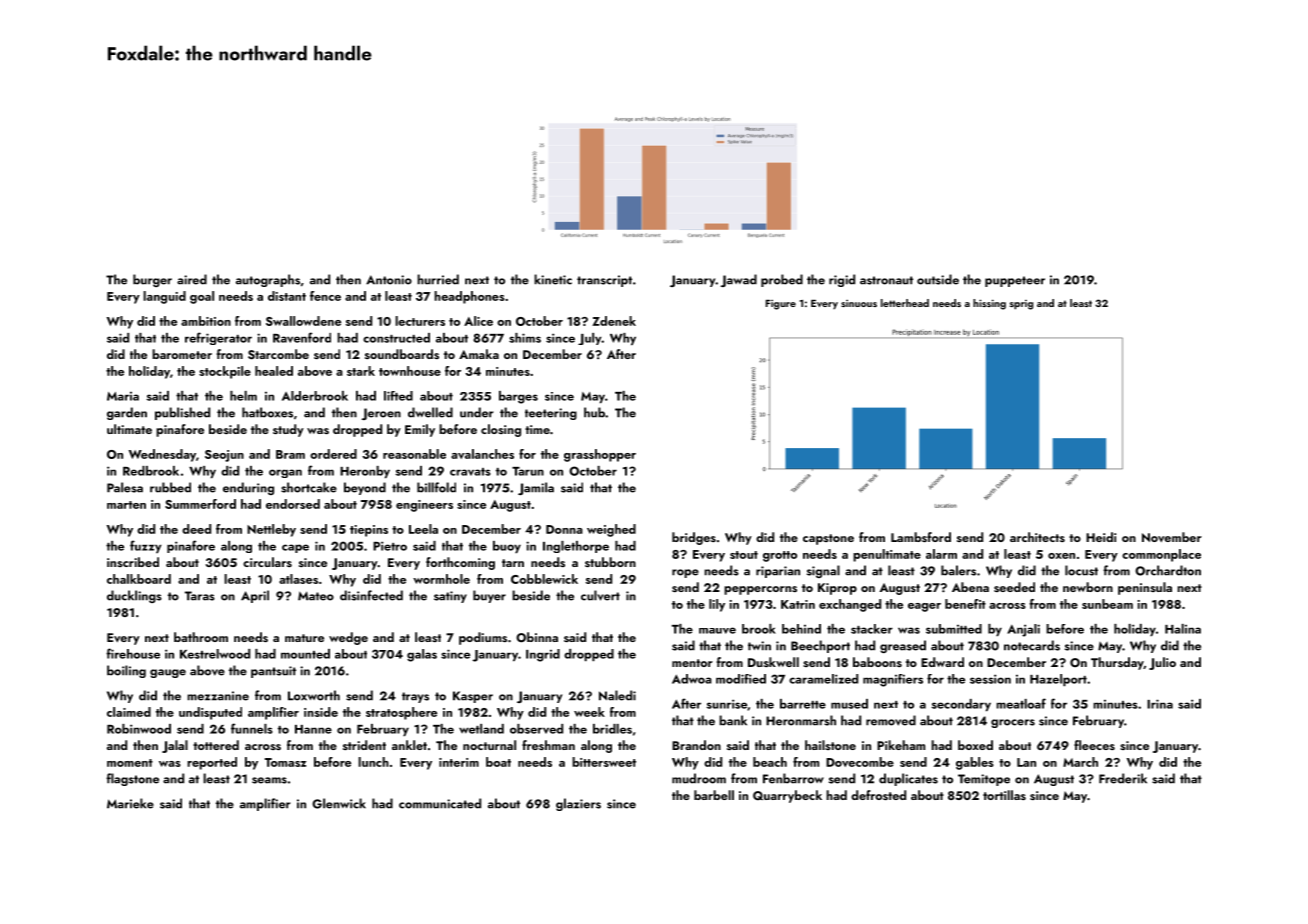 The width and height of the page is (1308, 924). Describe the element at coordinates (614, 321) in the page. I see `Zdenek` at that location.
